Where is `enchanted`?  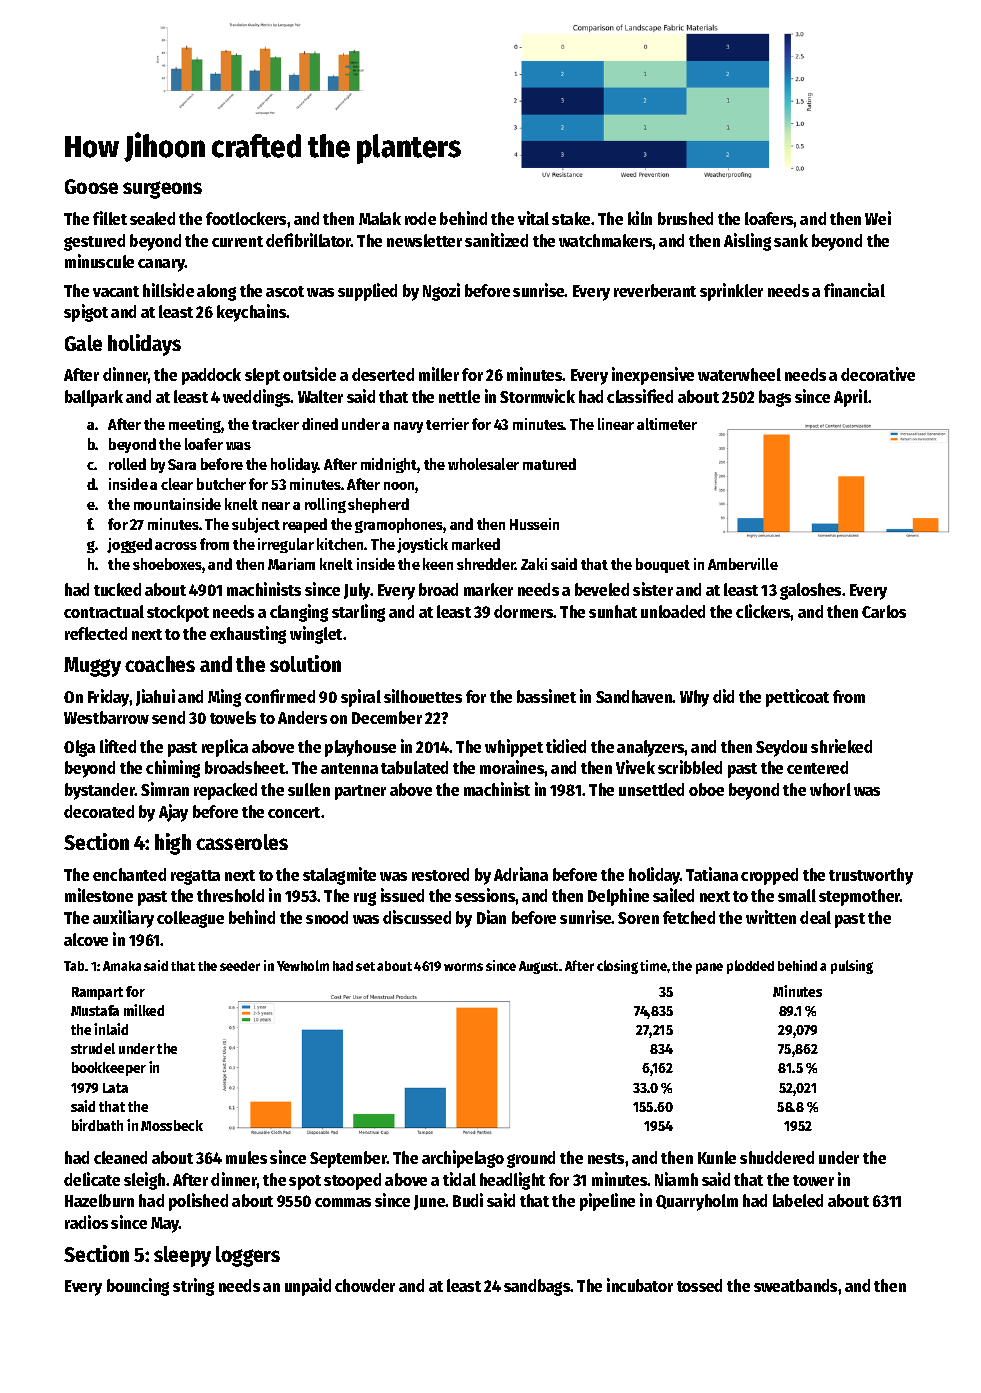 enchanted is located at coordinates (129, 874).
